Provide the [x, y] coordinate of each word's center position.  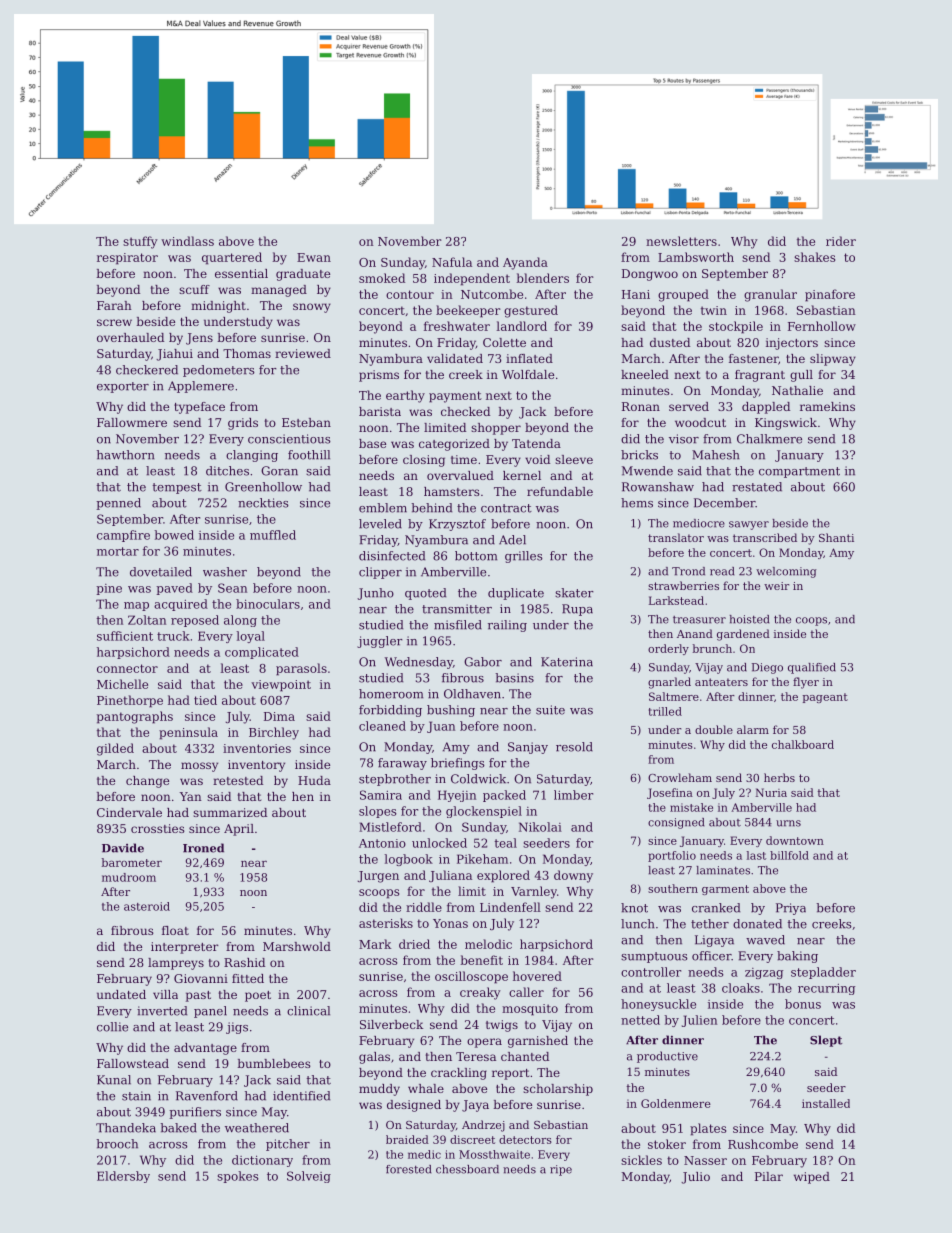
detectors [525, 1139]
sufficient [125, 636]
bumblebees [274, 1063]
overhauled [130, 337]
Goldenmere [676, 1103]
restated [757, 487]
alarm [753, 729]
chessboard [467, 1169]
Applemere [201, 387]
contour [410, 294]
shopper [496, 429]
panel [210, 1012]
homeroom [391, 694]
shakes [814, 257]
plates [708, 1129]
